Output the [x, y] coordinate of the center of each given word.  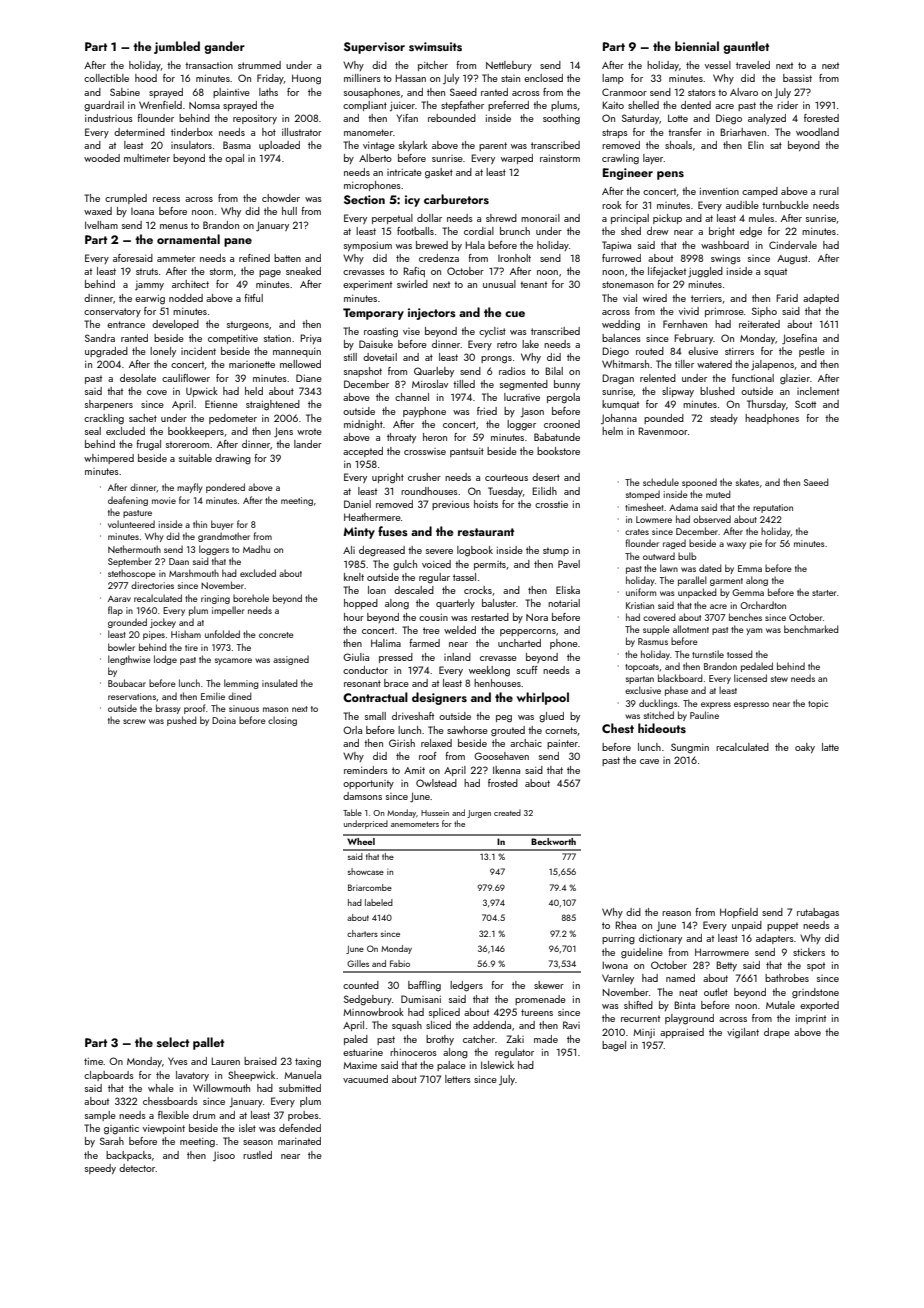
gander [224, 47]
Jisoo [224, 1156]
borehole [251, 598]
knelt [354, 577]
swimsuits [435, 46]
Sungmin [690, 748]
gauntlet [746, 47]
